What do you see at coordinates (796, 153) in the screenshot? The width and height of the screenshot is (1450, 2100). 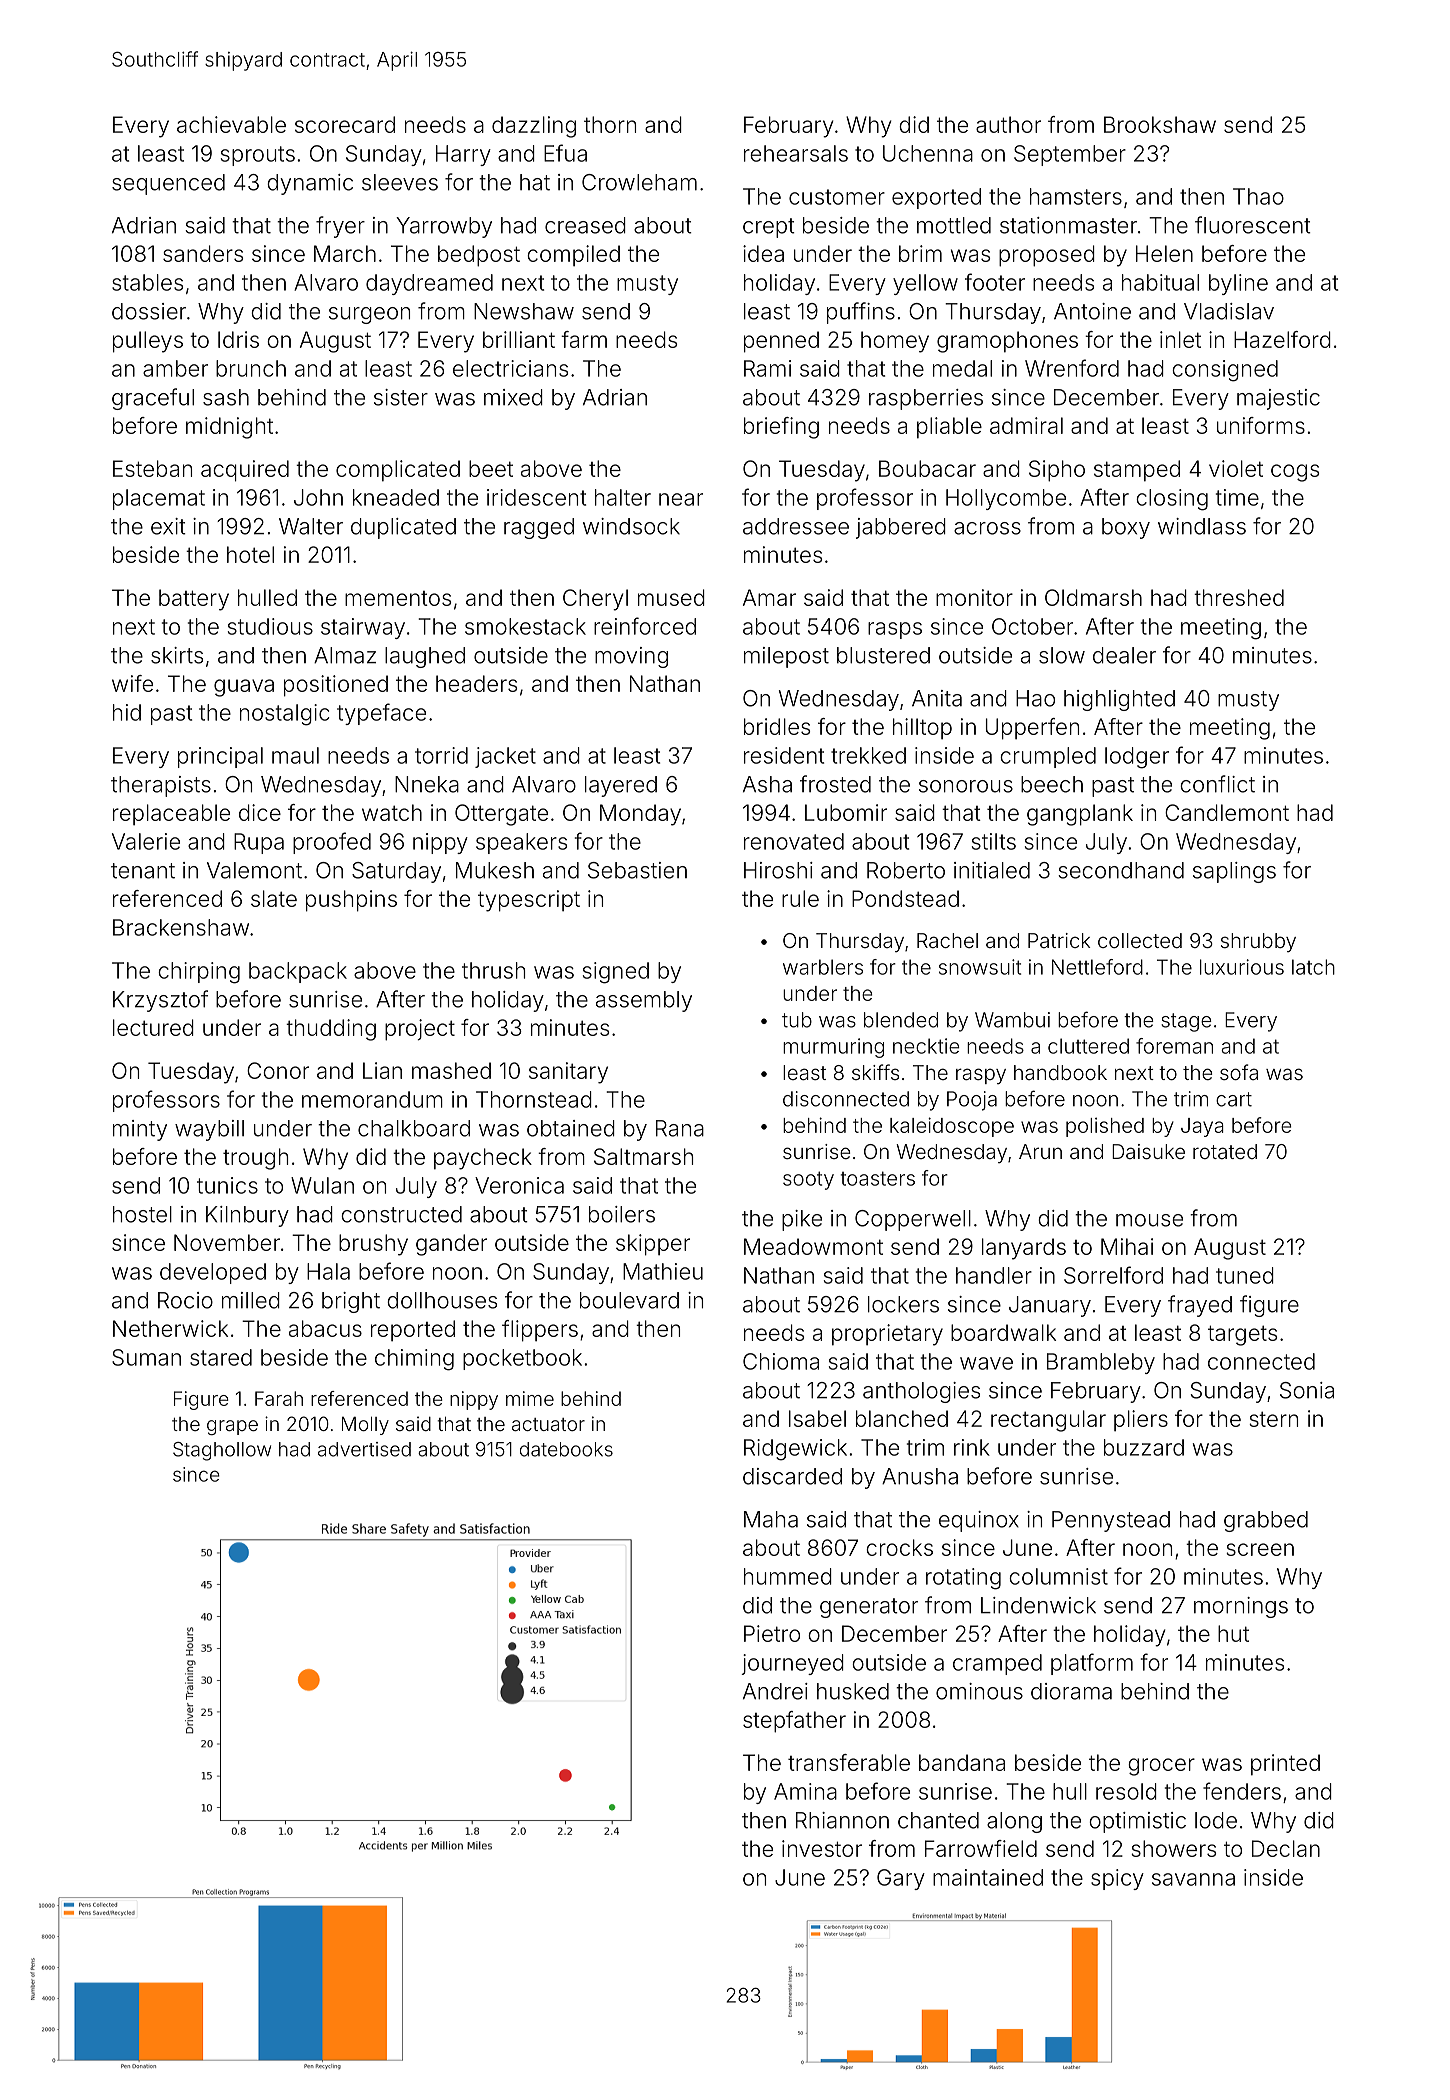 I see `rehearsals` at bounding box center [796, 153].
